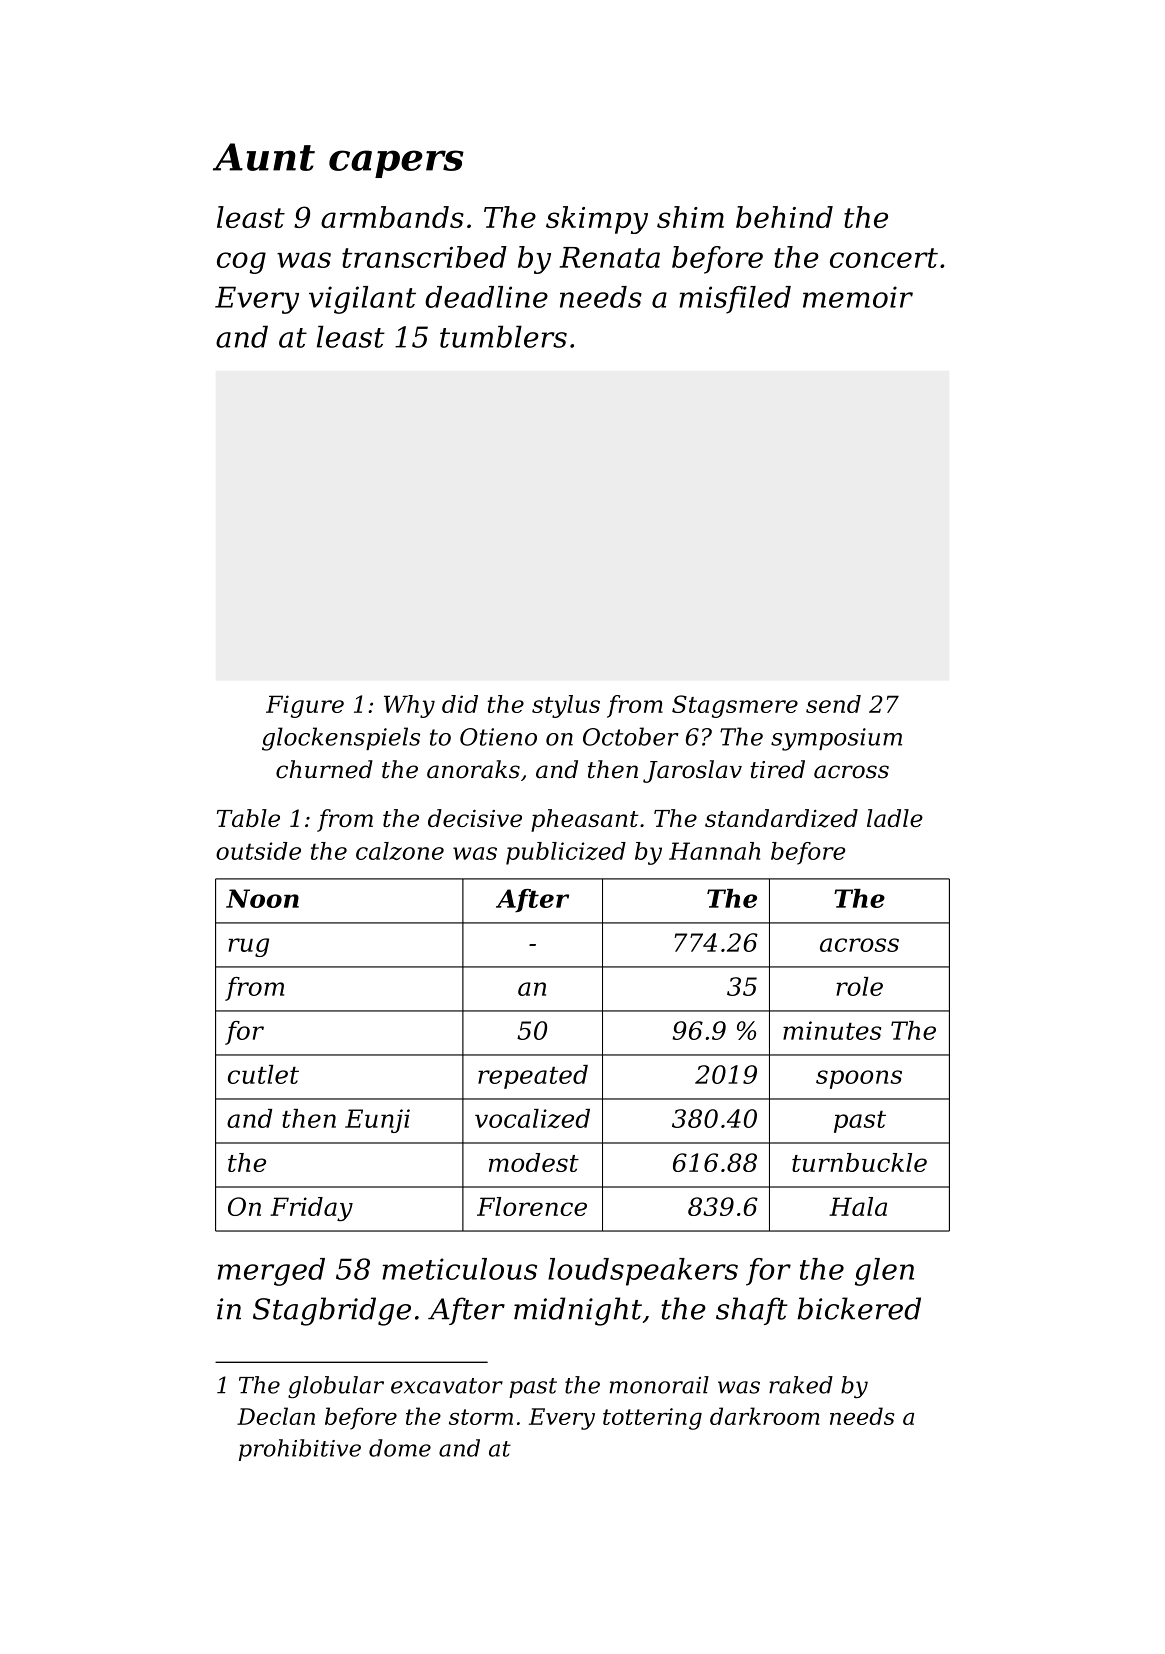  I want to click on cog, so click(241, 263).
